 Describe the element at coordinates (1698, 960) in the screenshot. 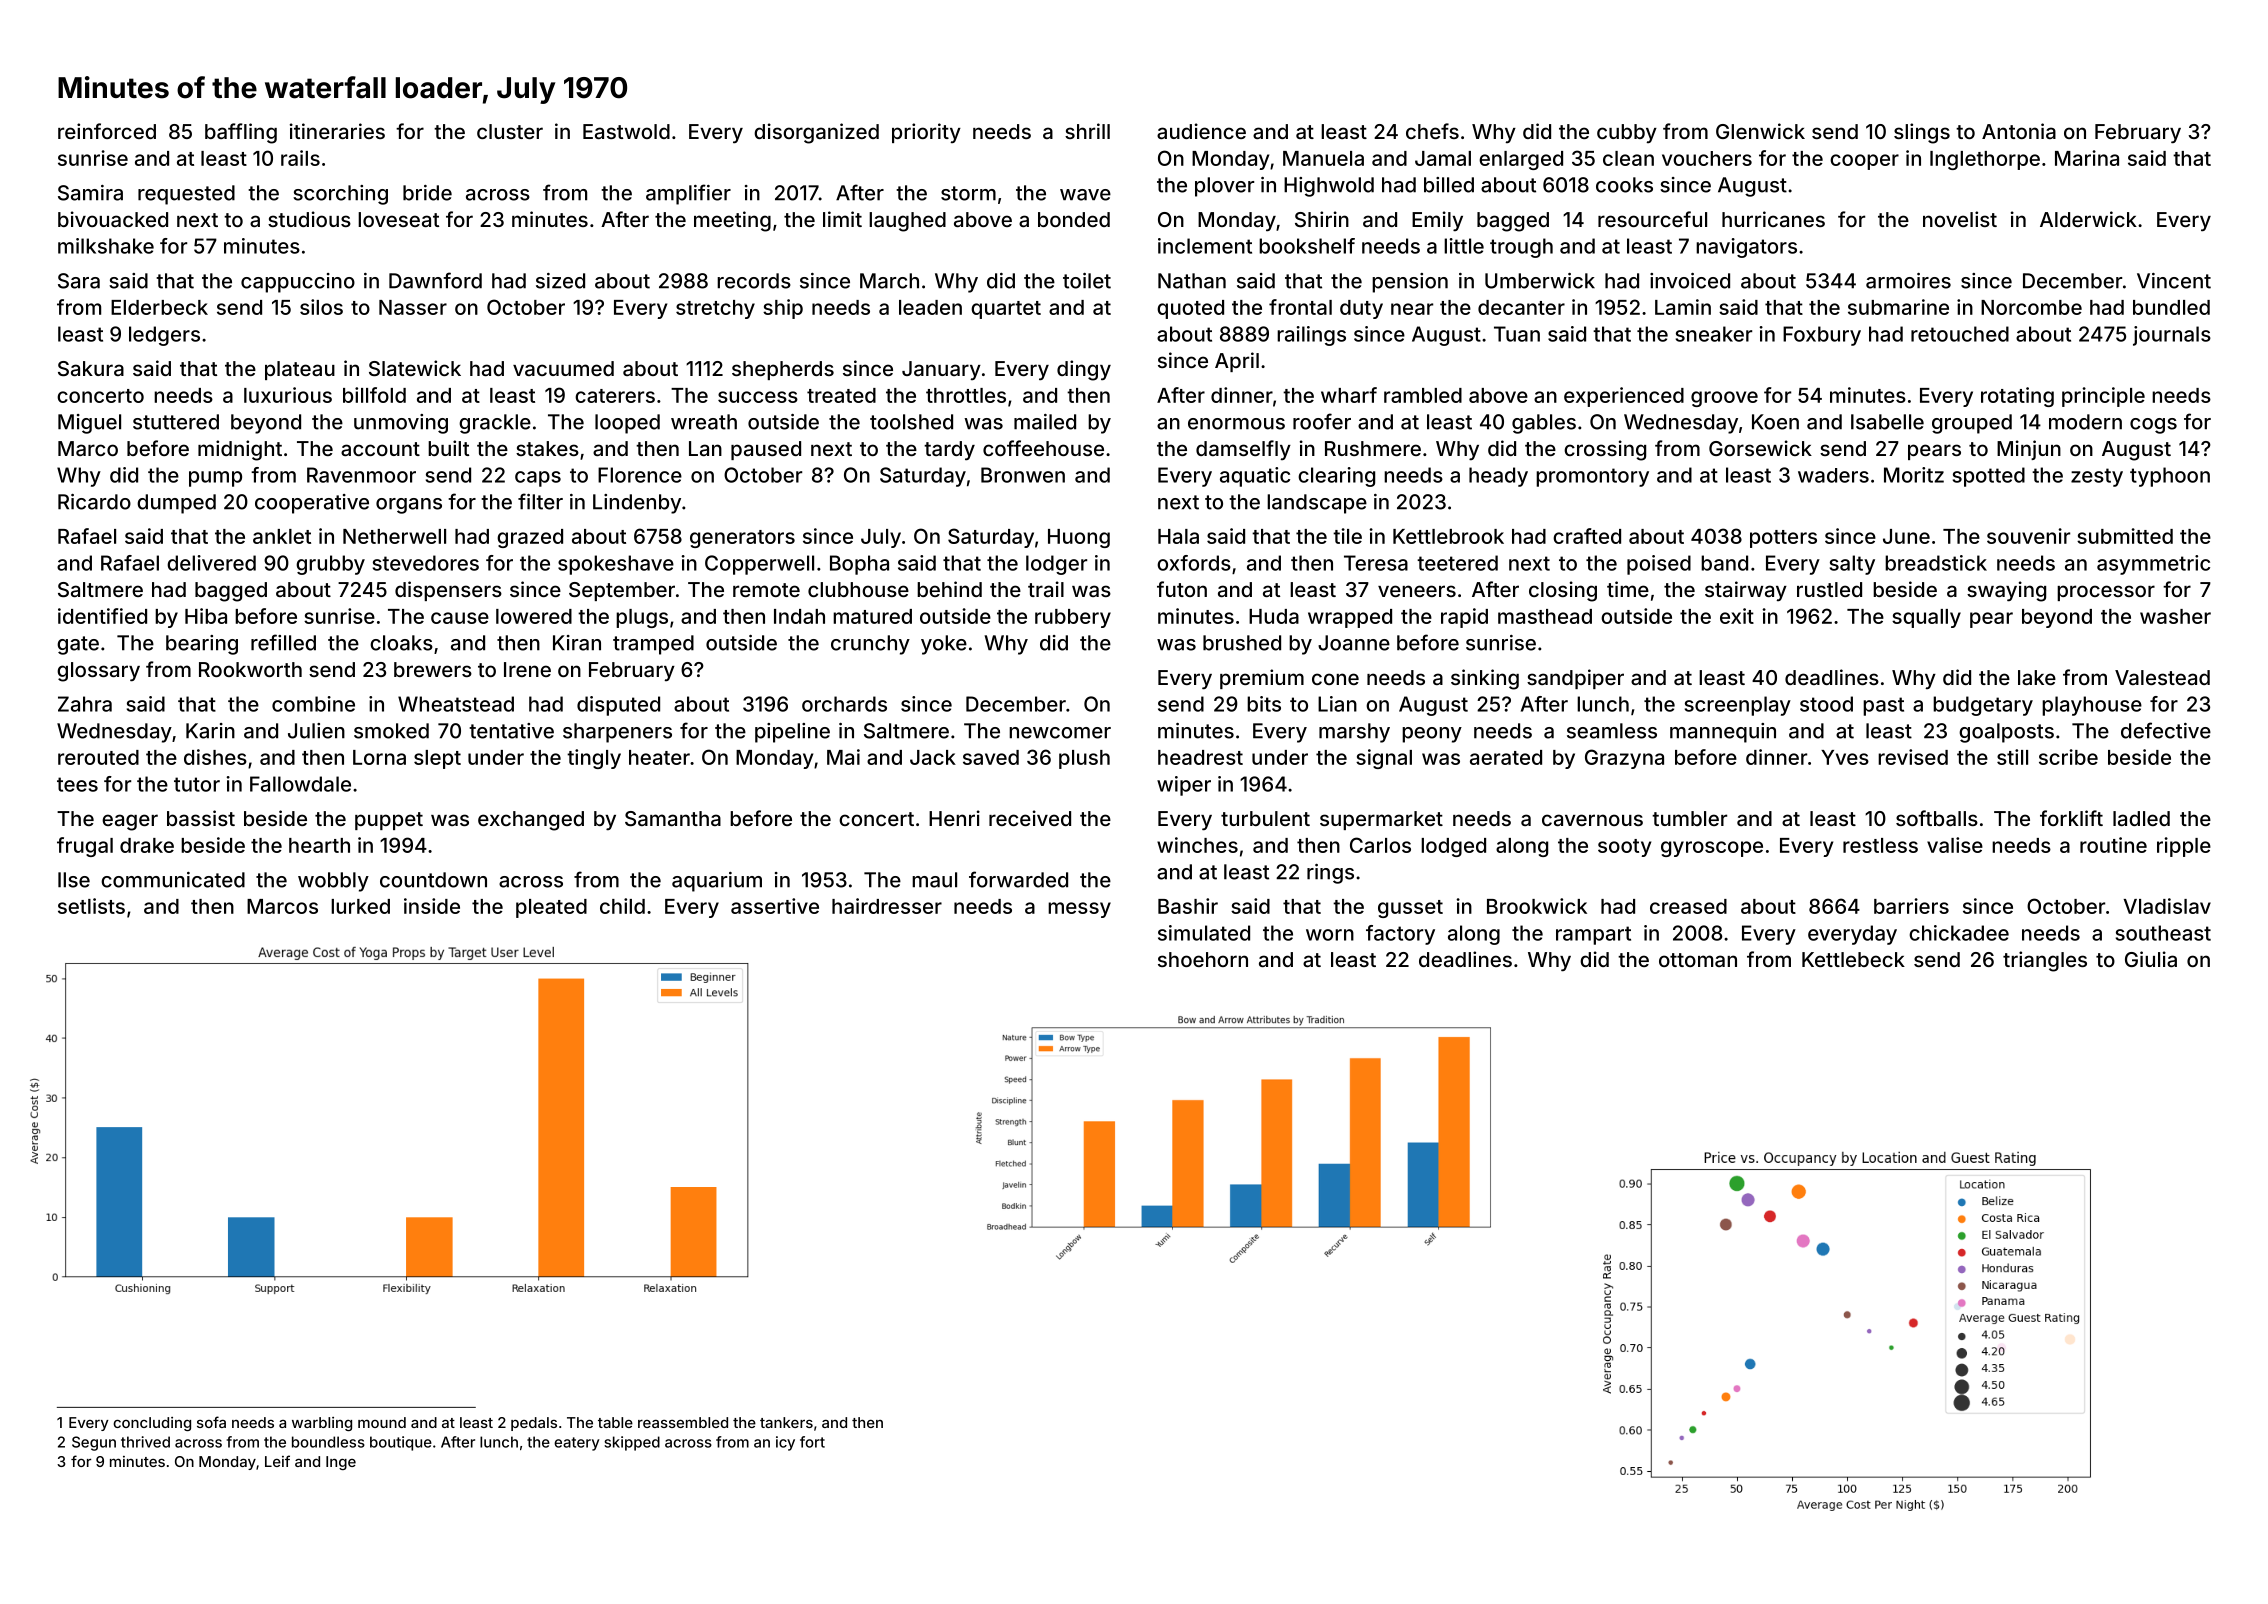

I see `ottoman` at that location.
